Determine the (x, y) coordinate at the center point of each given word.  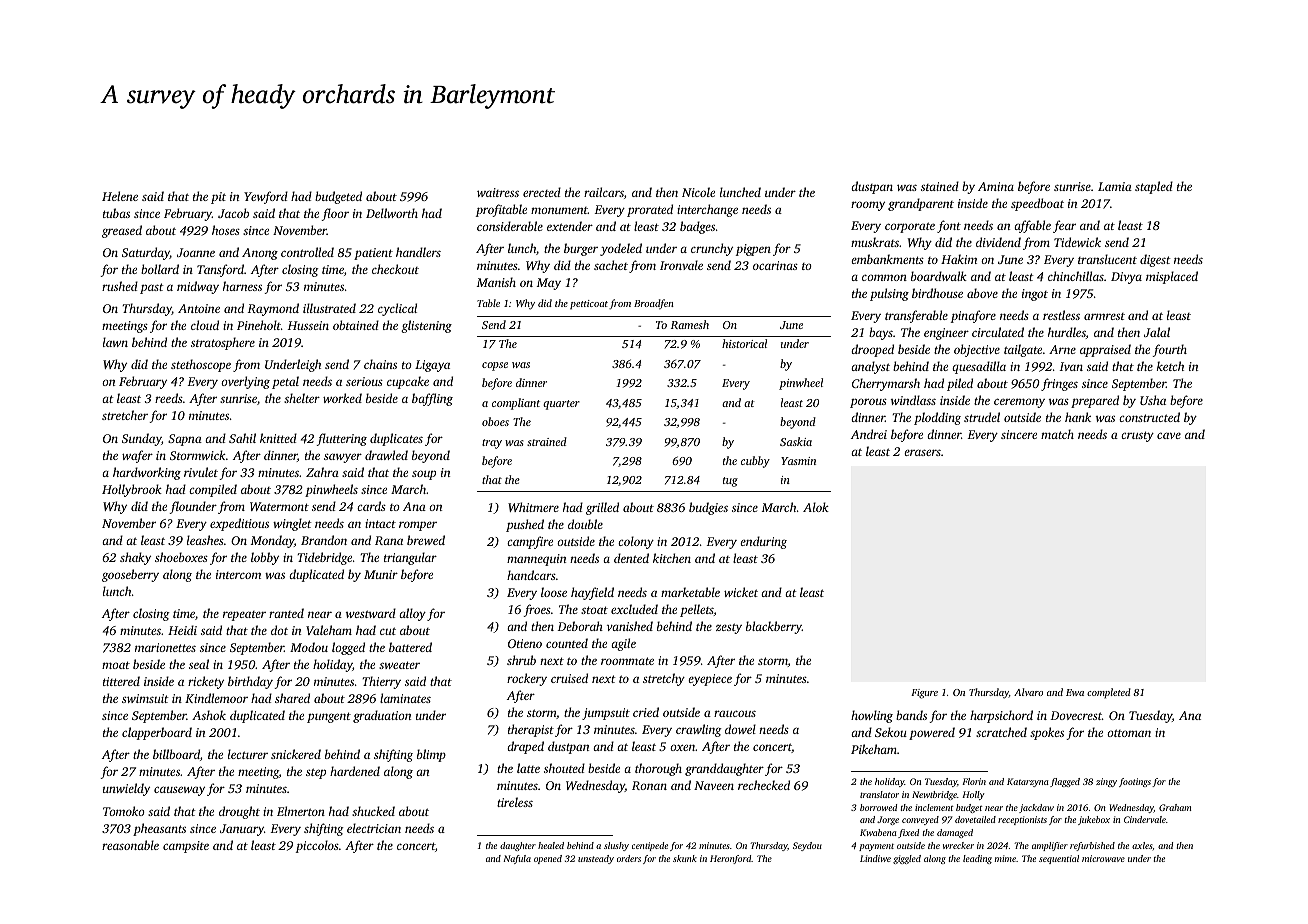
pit (218, 198)
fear (1064, 226)
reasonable (130, 845)
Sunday (141, 439)
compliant (516, 404)
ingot (1035, 295)
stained (940, 186)
